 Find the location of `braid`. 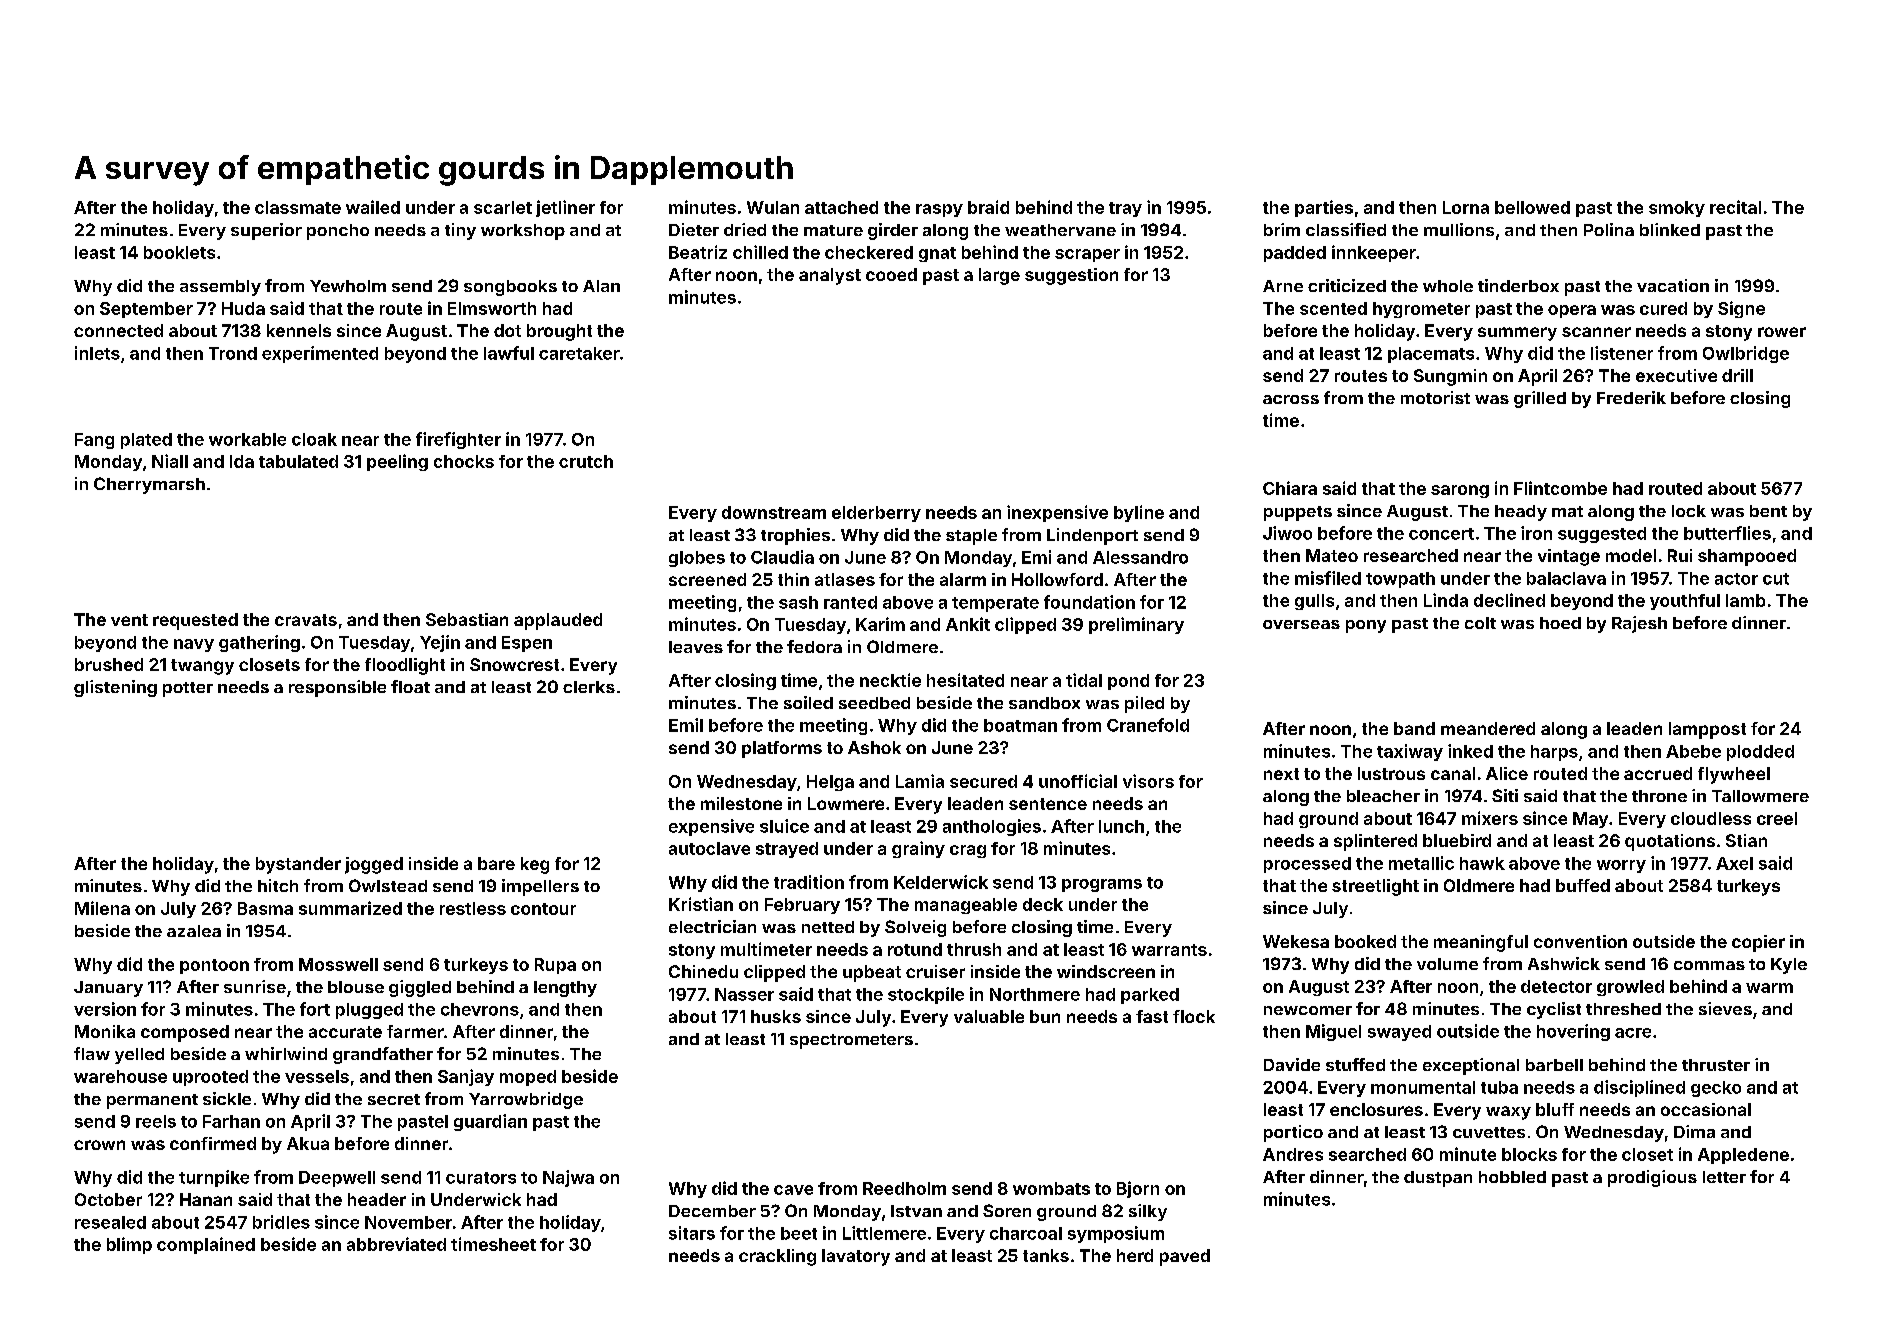

braid is located at coordinates (988, 207).
